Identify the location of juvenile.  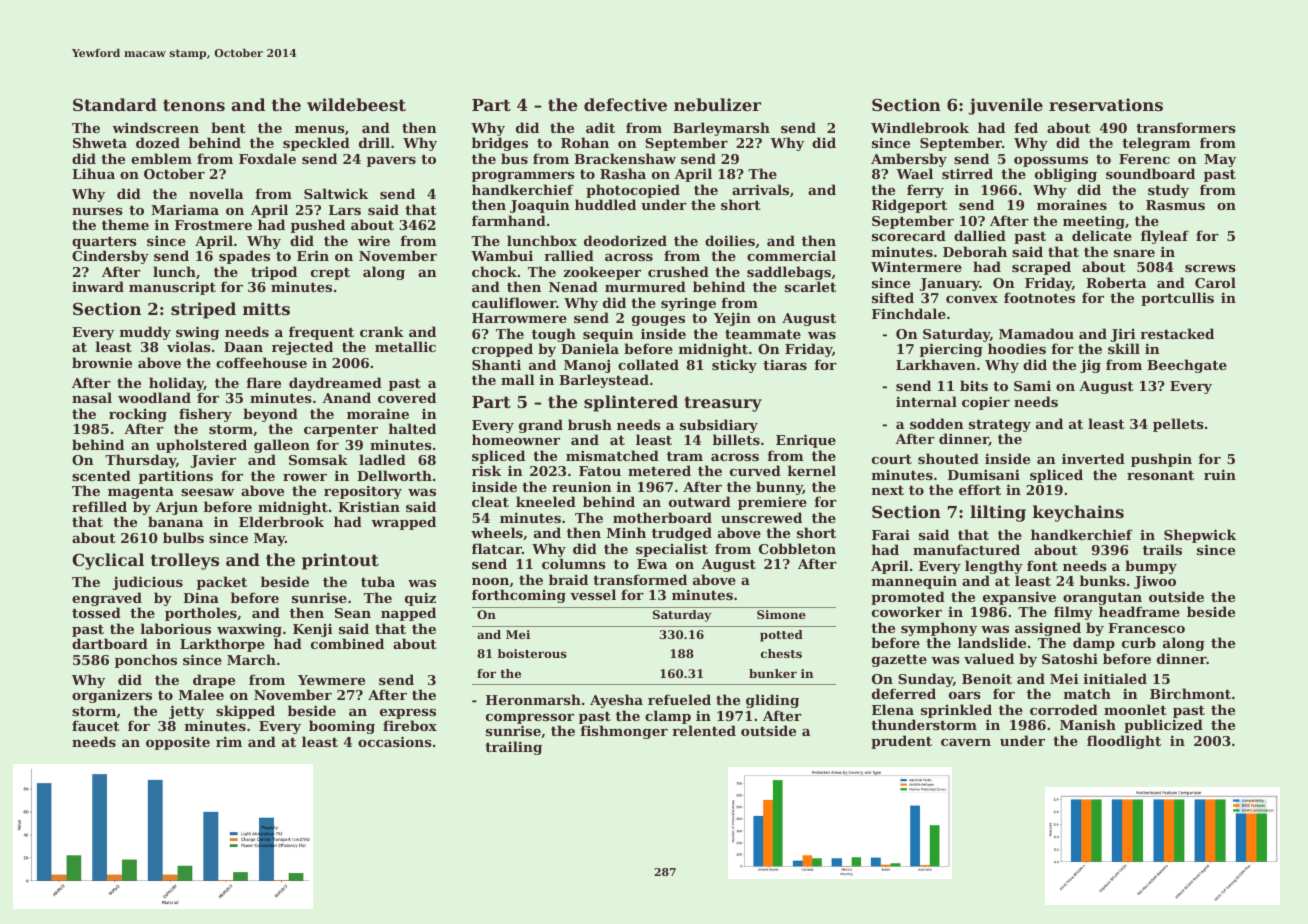
(1006, 106).
